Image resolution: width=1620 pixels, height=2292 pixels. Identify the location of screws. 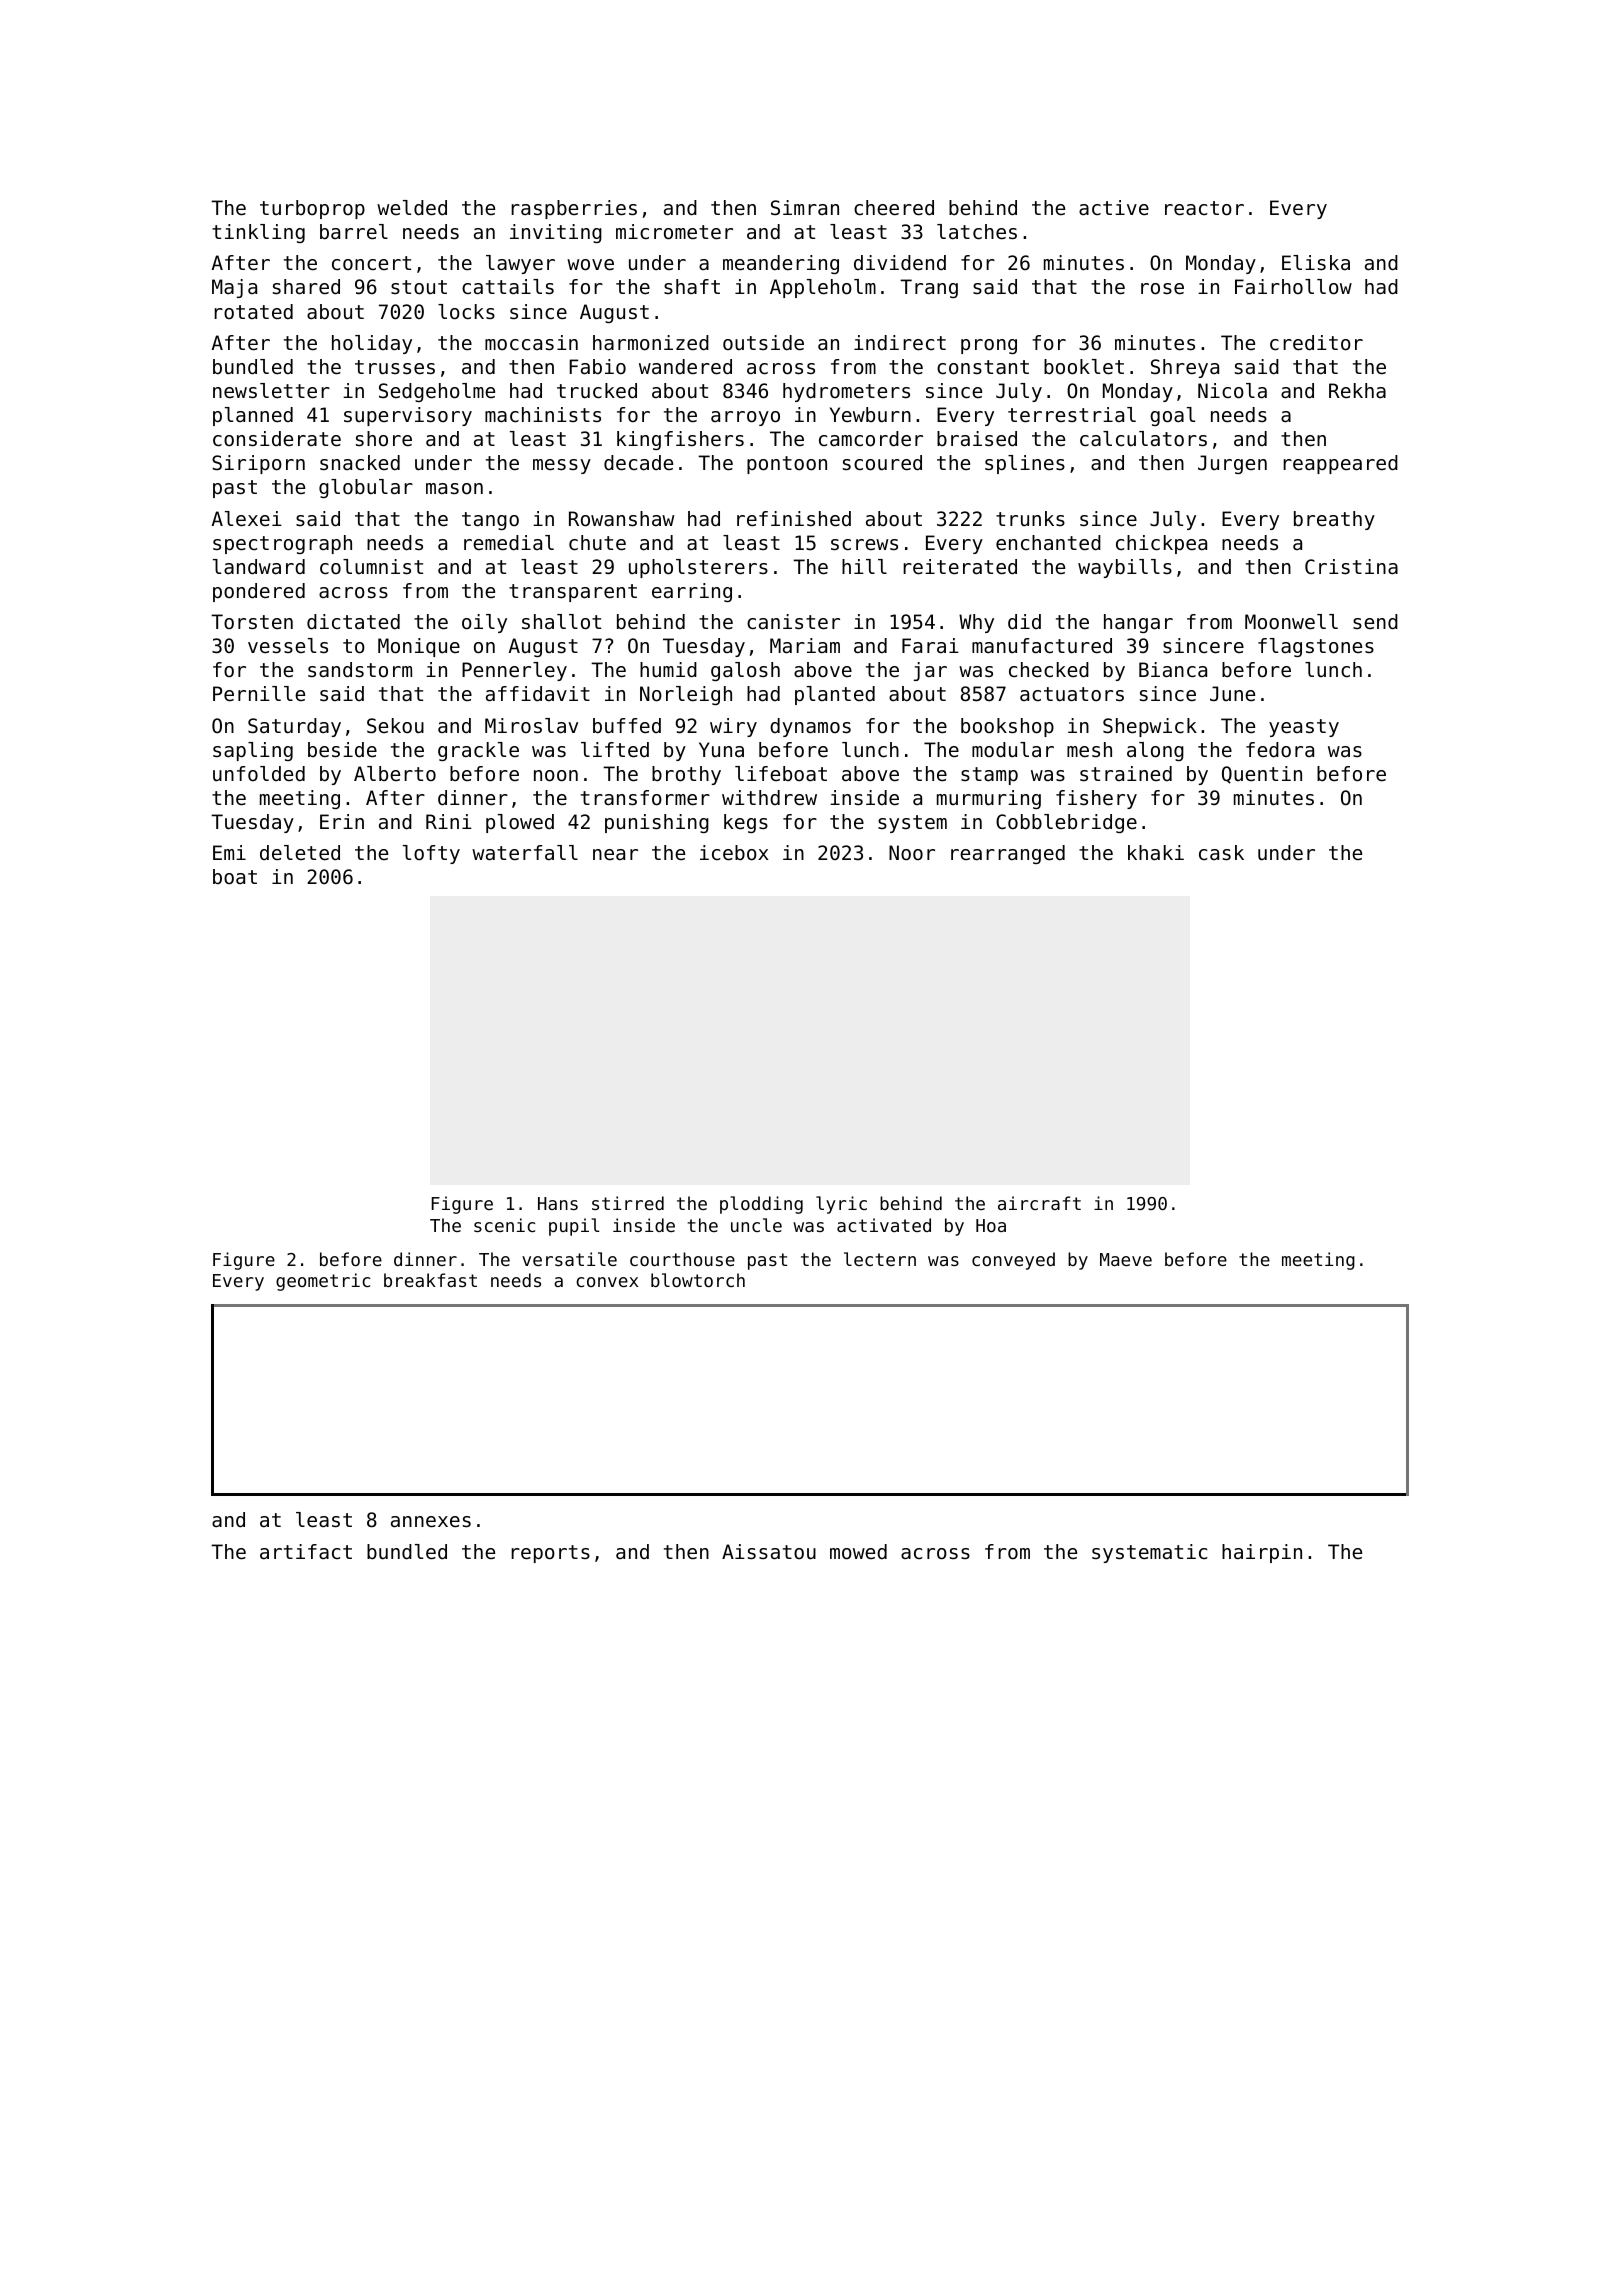
(864, 545).
